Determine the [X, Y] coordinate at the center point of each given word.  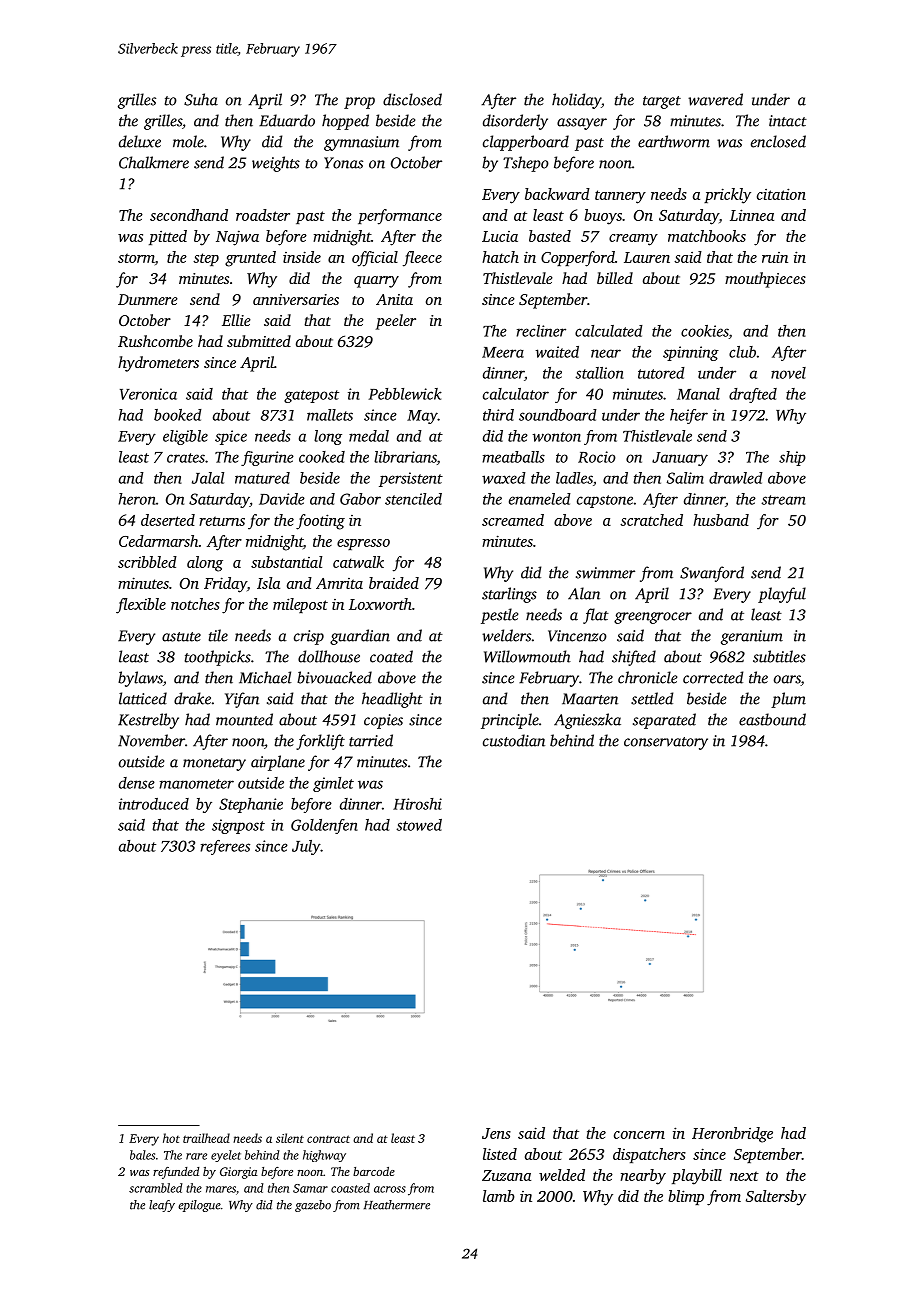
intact [788, 121]
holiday [576, 101]
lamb [499, 1196]
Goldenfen [324, 826]
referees [225, 847]
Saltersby [776, 1198]
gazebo [313, 1206]
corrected [713, 677]
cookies [705, 331]
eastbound [772, 719]
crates [186, 458]
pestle [499, 616]
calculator [516, 394]
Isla [268, 583]
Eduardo [287, 120]
